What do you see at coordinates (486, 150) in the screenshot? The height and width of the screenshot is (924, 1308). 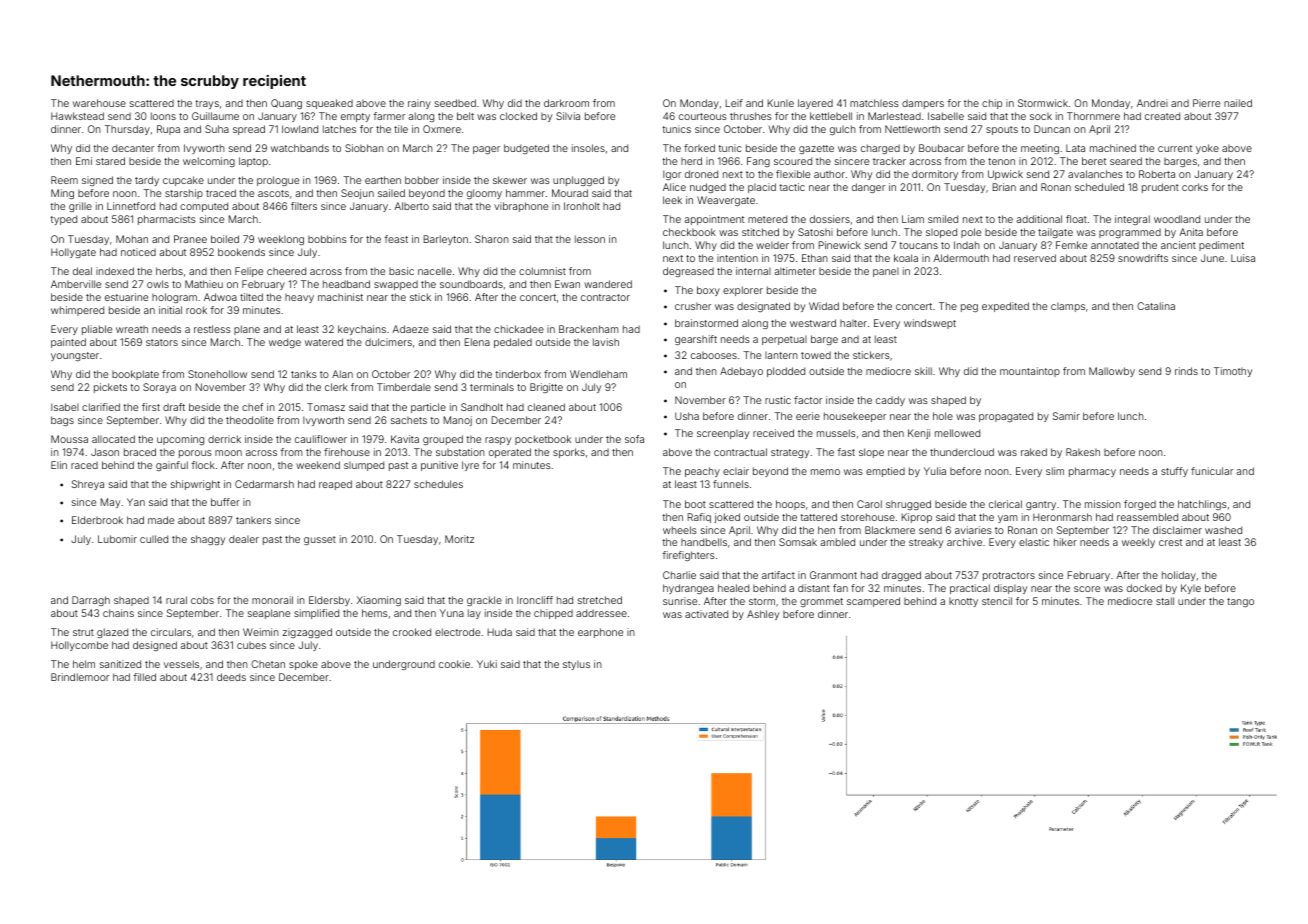 I see `pager` at bounding box center [486, 150].
